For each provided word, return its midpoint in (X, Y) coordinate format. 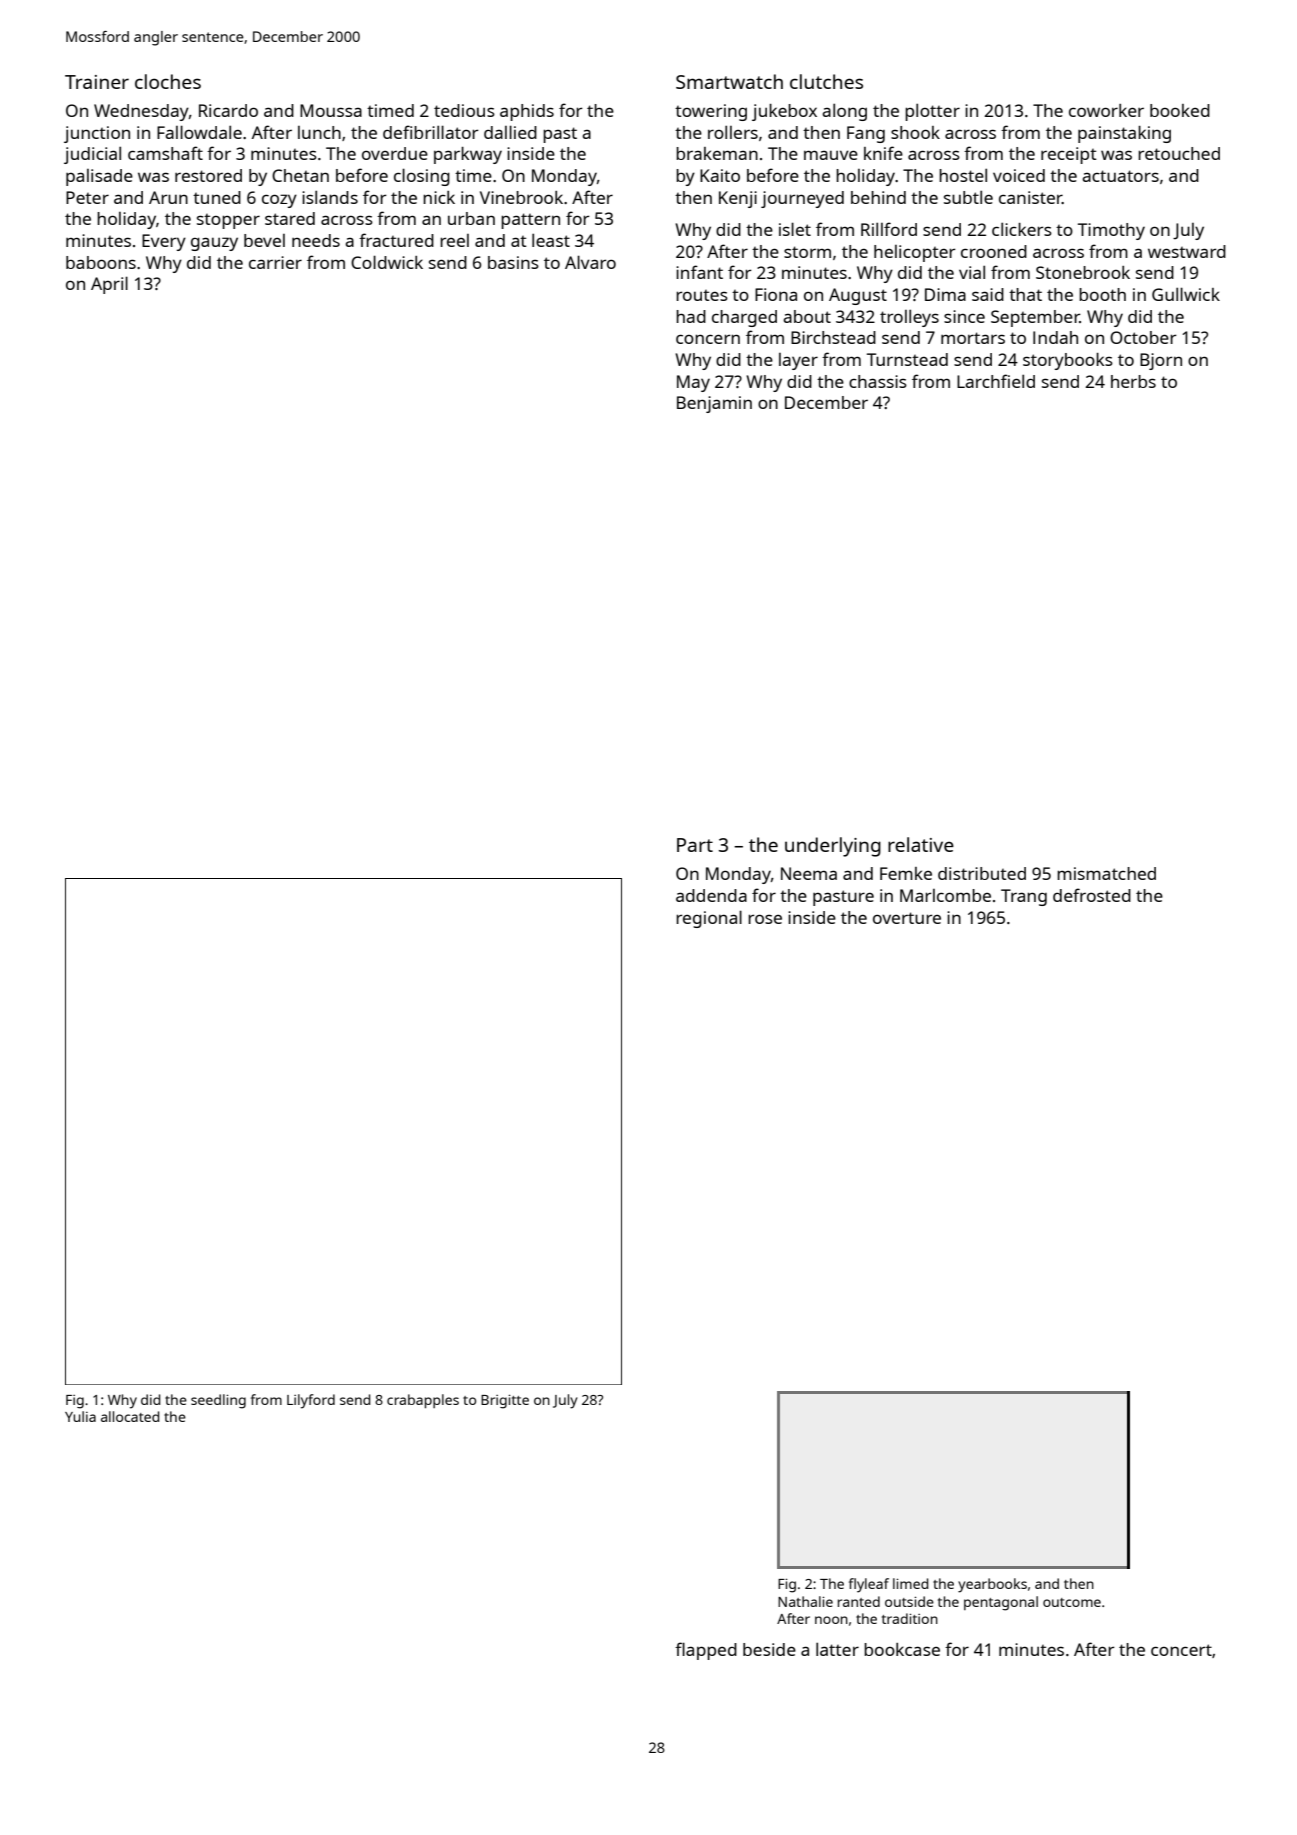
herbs (1133, 381)
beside (769, 1649)
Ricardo (228, 110)
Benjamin (714, 404)
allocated (130, 1416)
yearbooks (992, 1585)
